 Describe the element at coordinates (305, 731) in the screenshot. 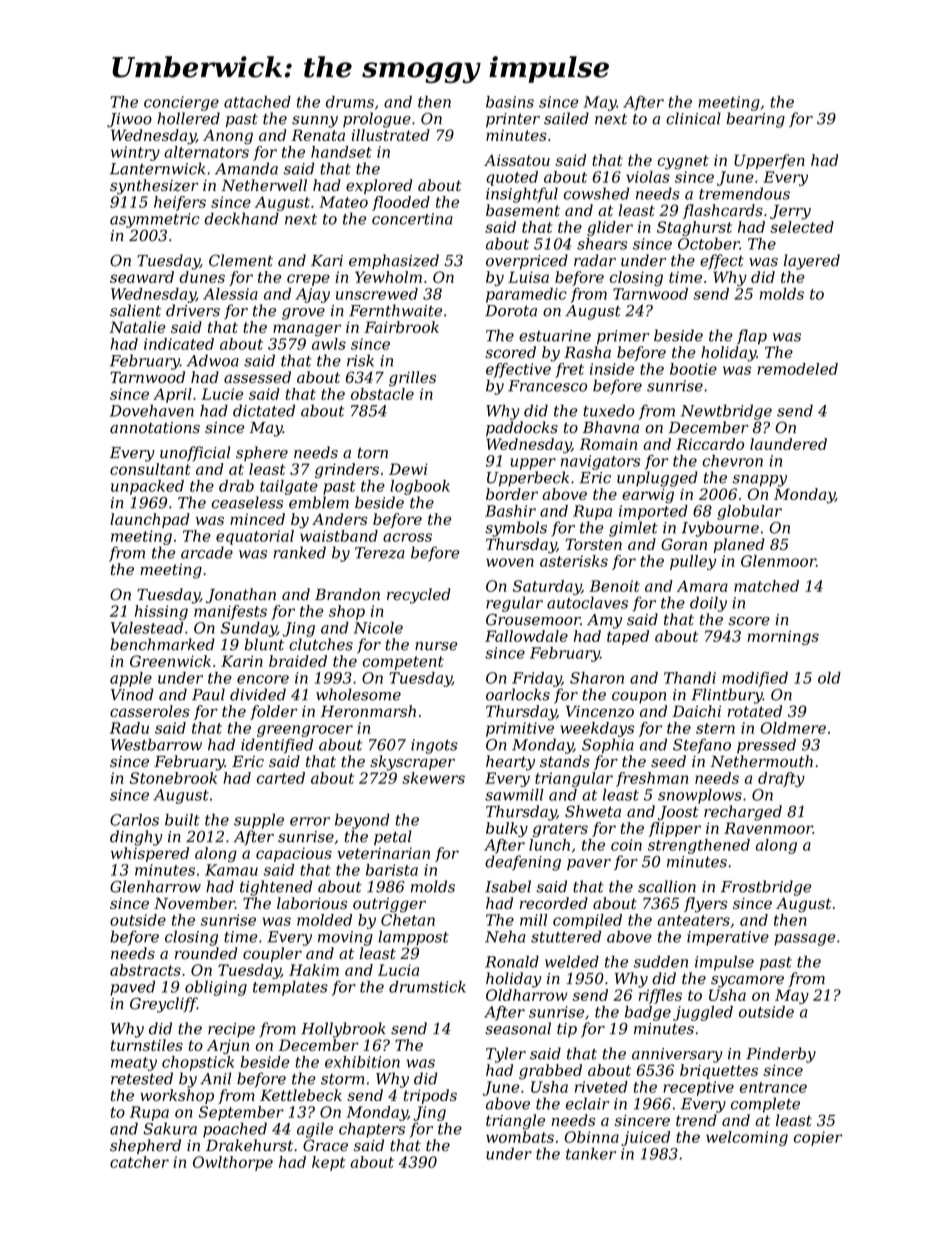

I see `greengrocer` at that location.
